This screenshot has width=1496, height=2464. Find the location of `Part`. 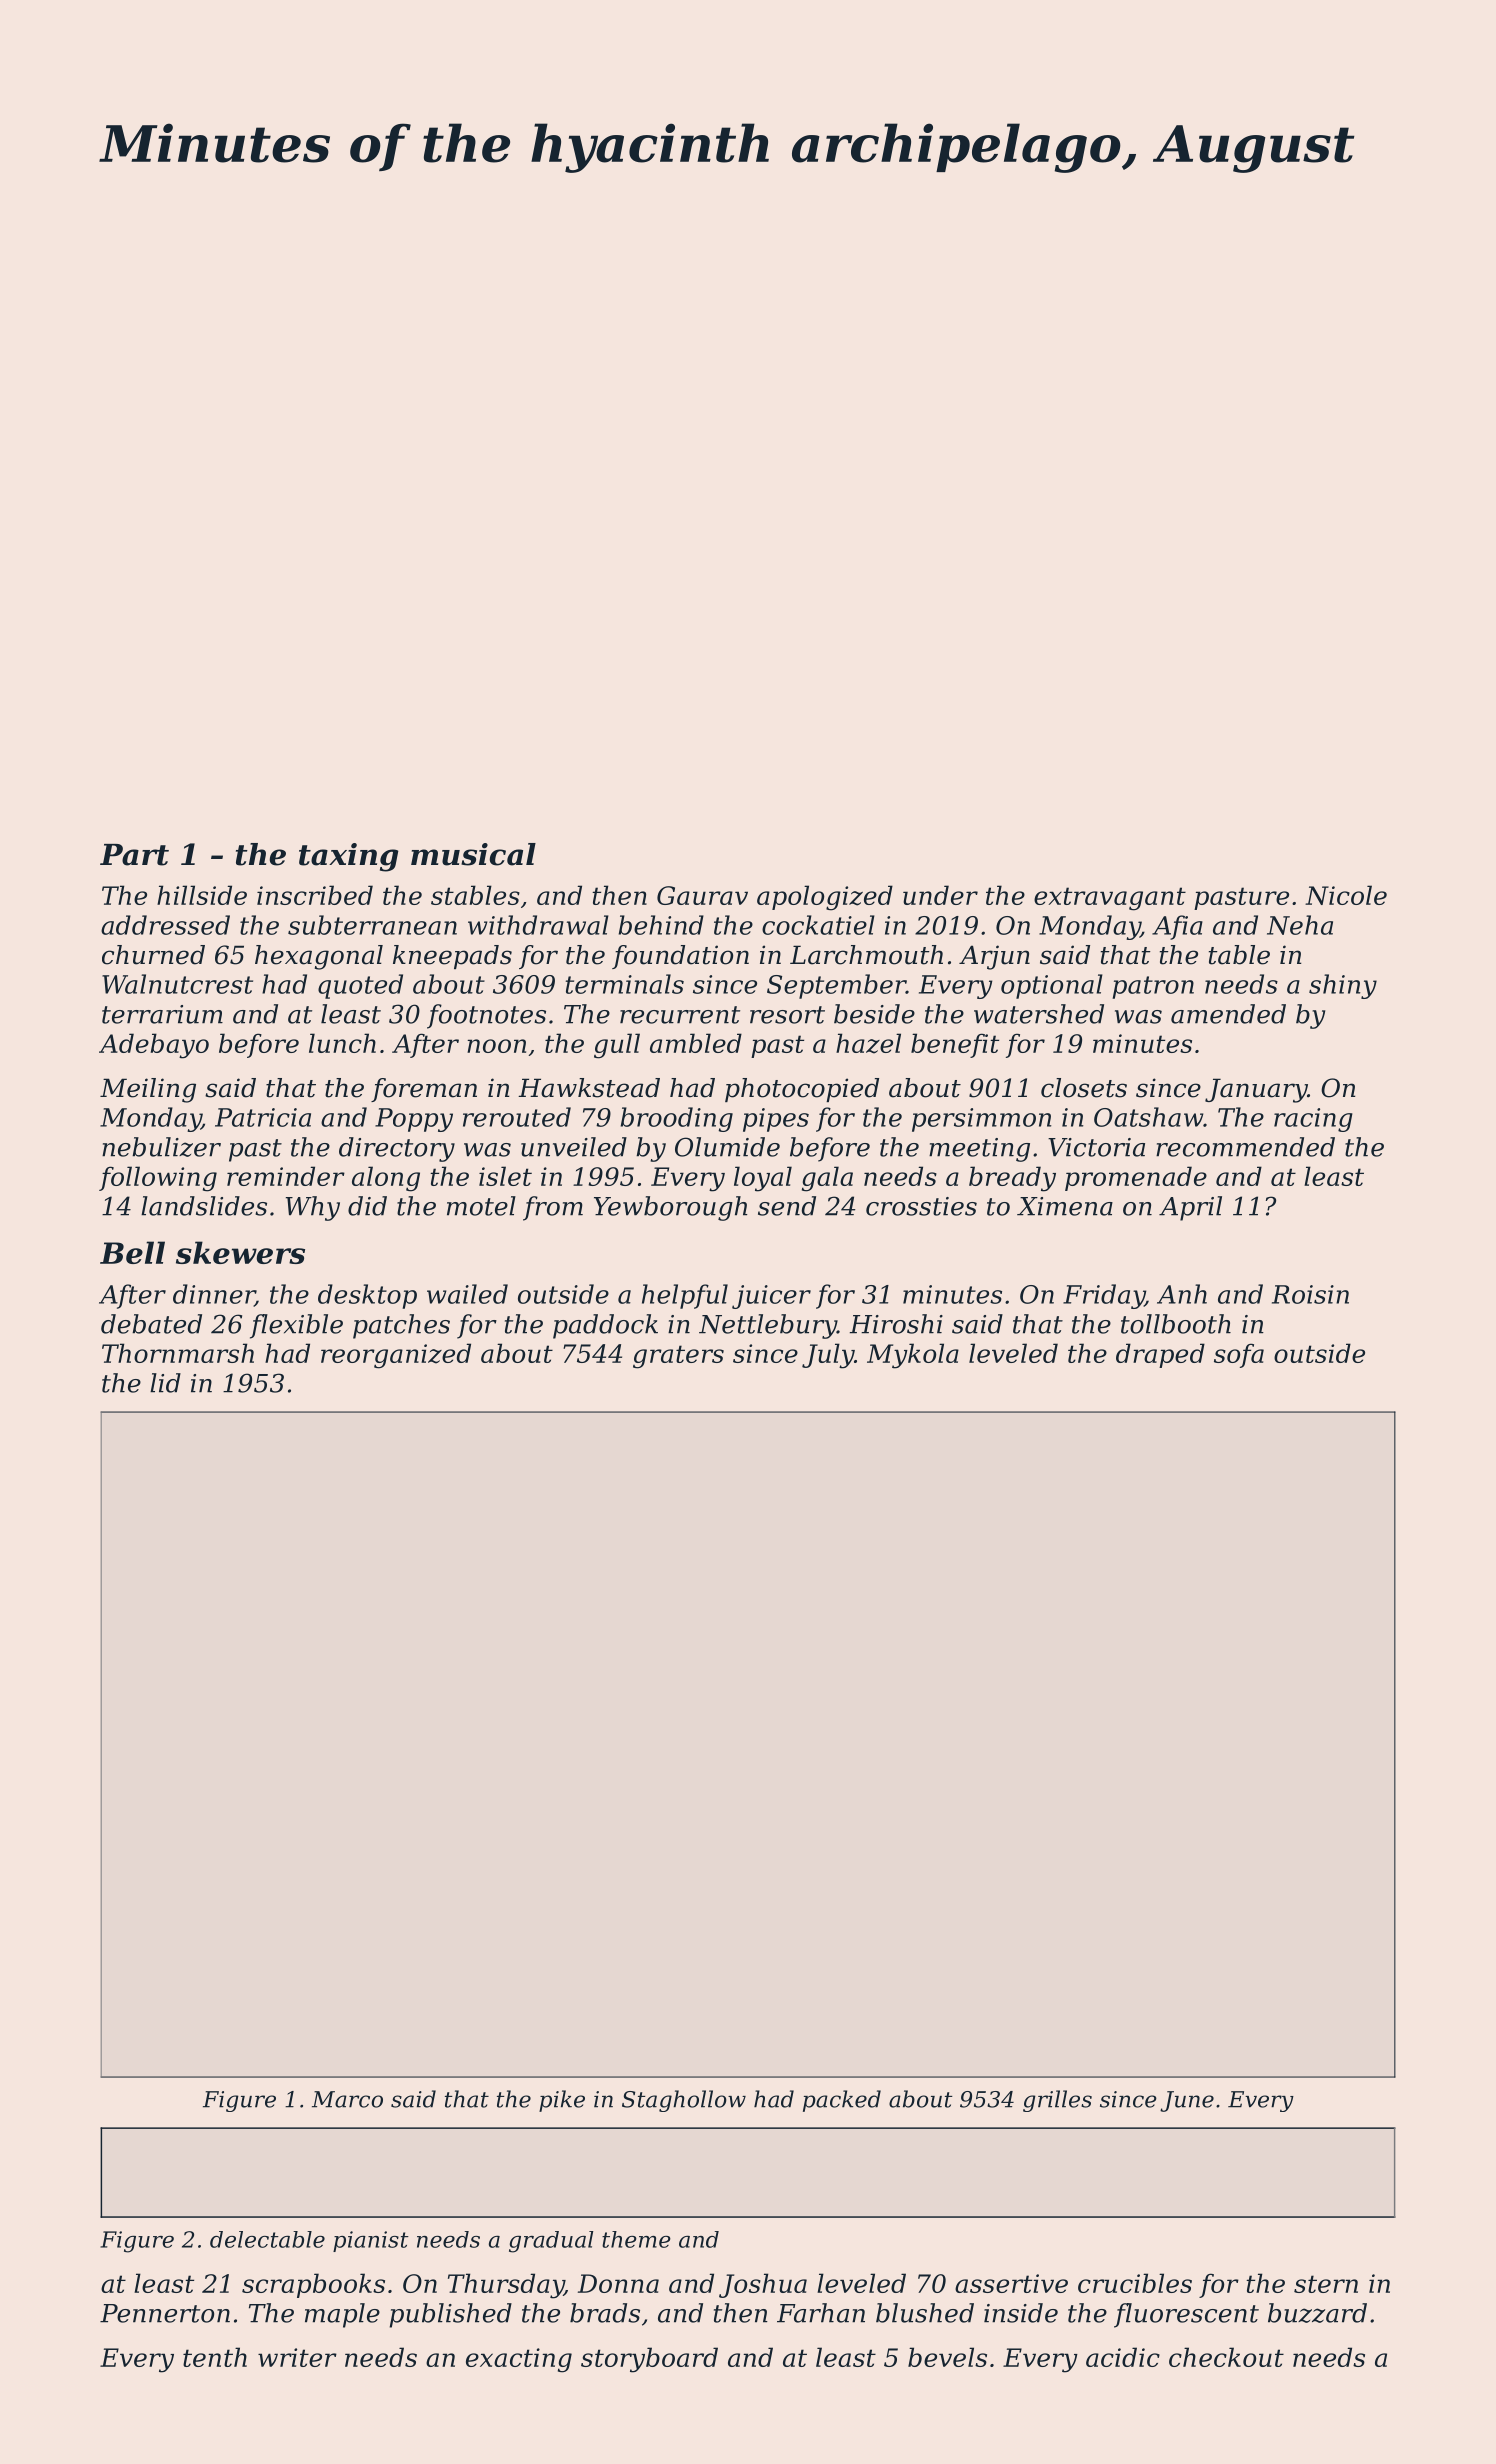

Part is located at coordinates (134, 855).
